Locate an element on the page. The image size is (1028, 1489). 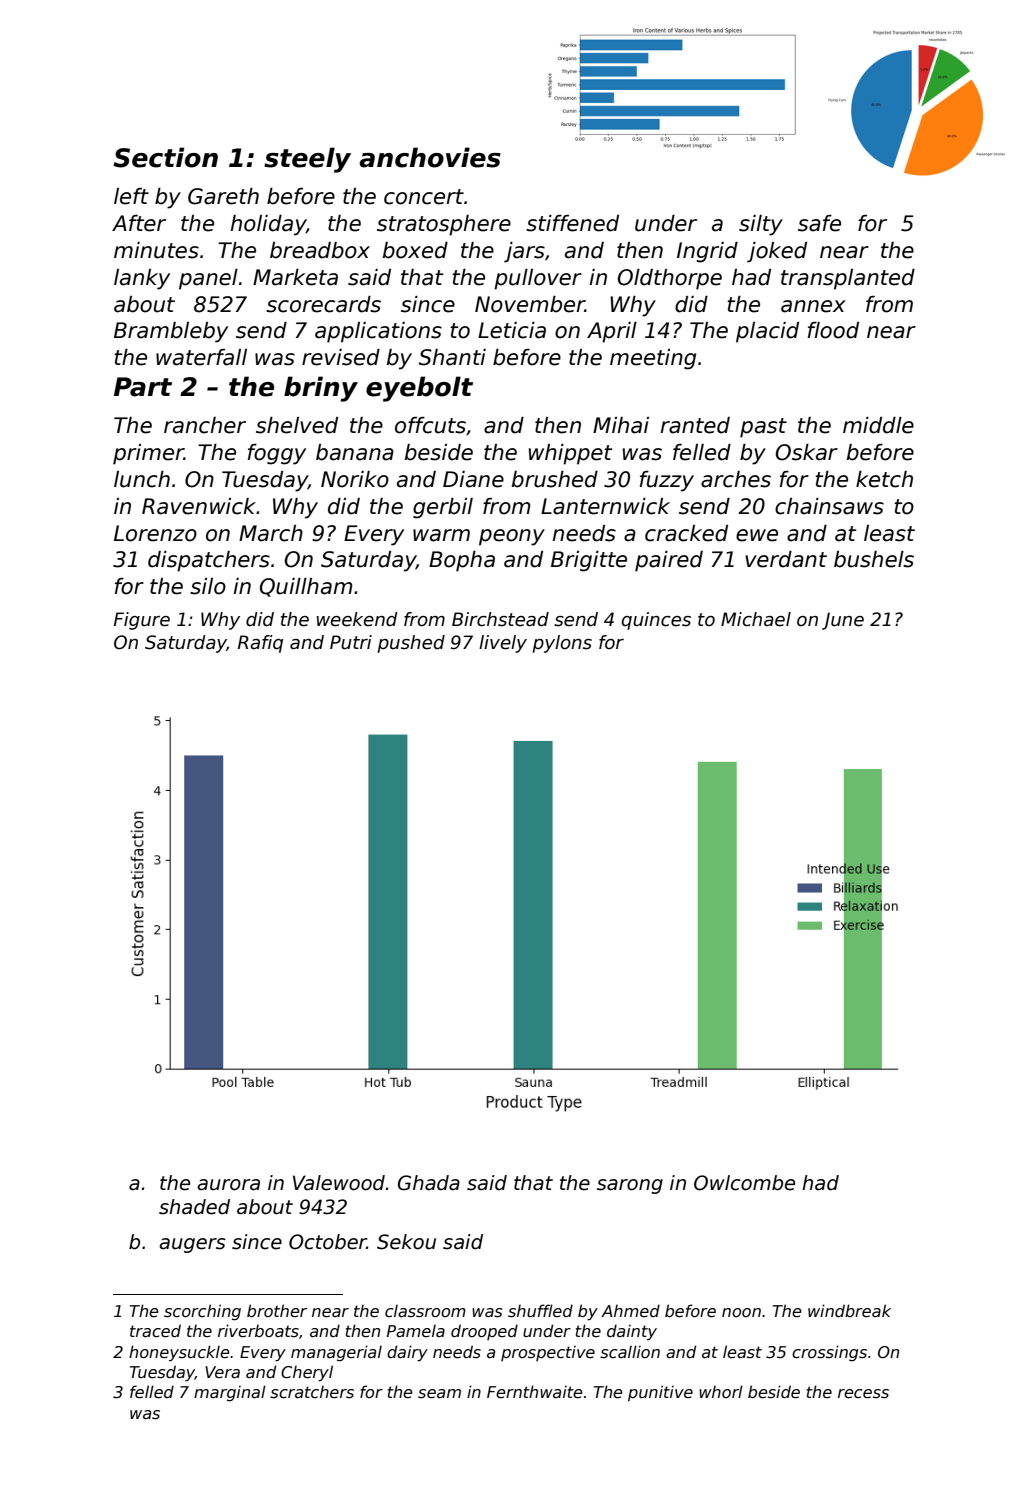
Owlcombe is located at coordinates (744, 1183).
